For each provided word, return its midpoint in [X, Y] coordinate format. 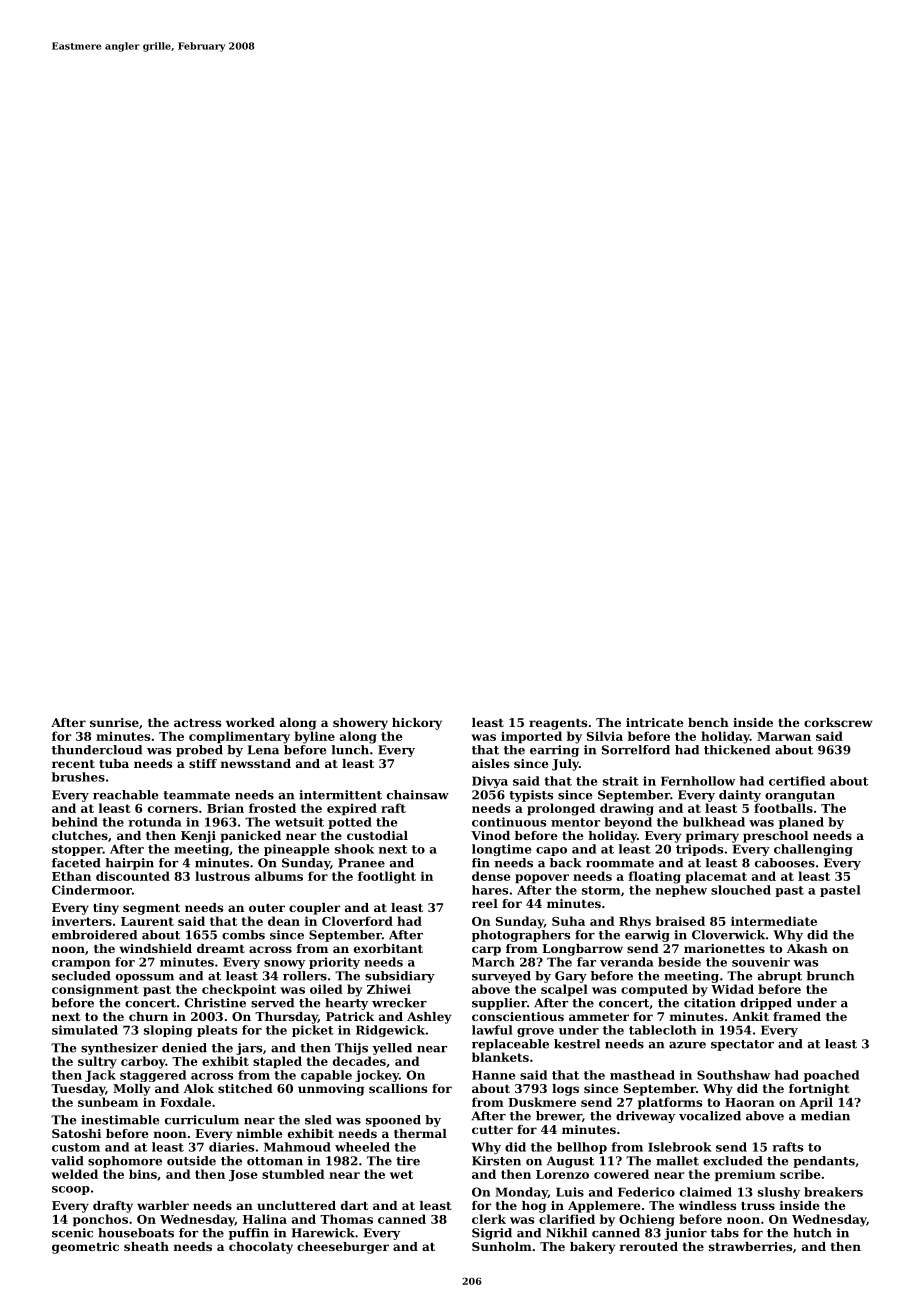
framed [797, 1016]
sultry [97, 1062]
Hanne [493, 1075]
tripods [699, 850]
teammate [196, 795]
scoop [71, 1190]
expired [352, 809]
